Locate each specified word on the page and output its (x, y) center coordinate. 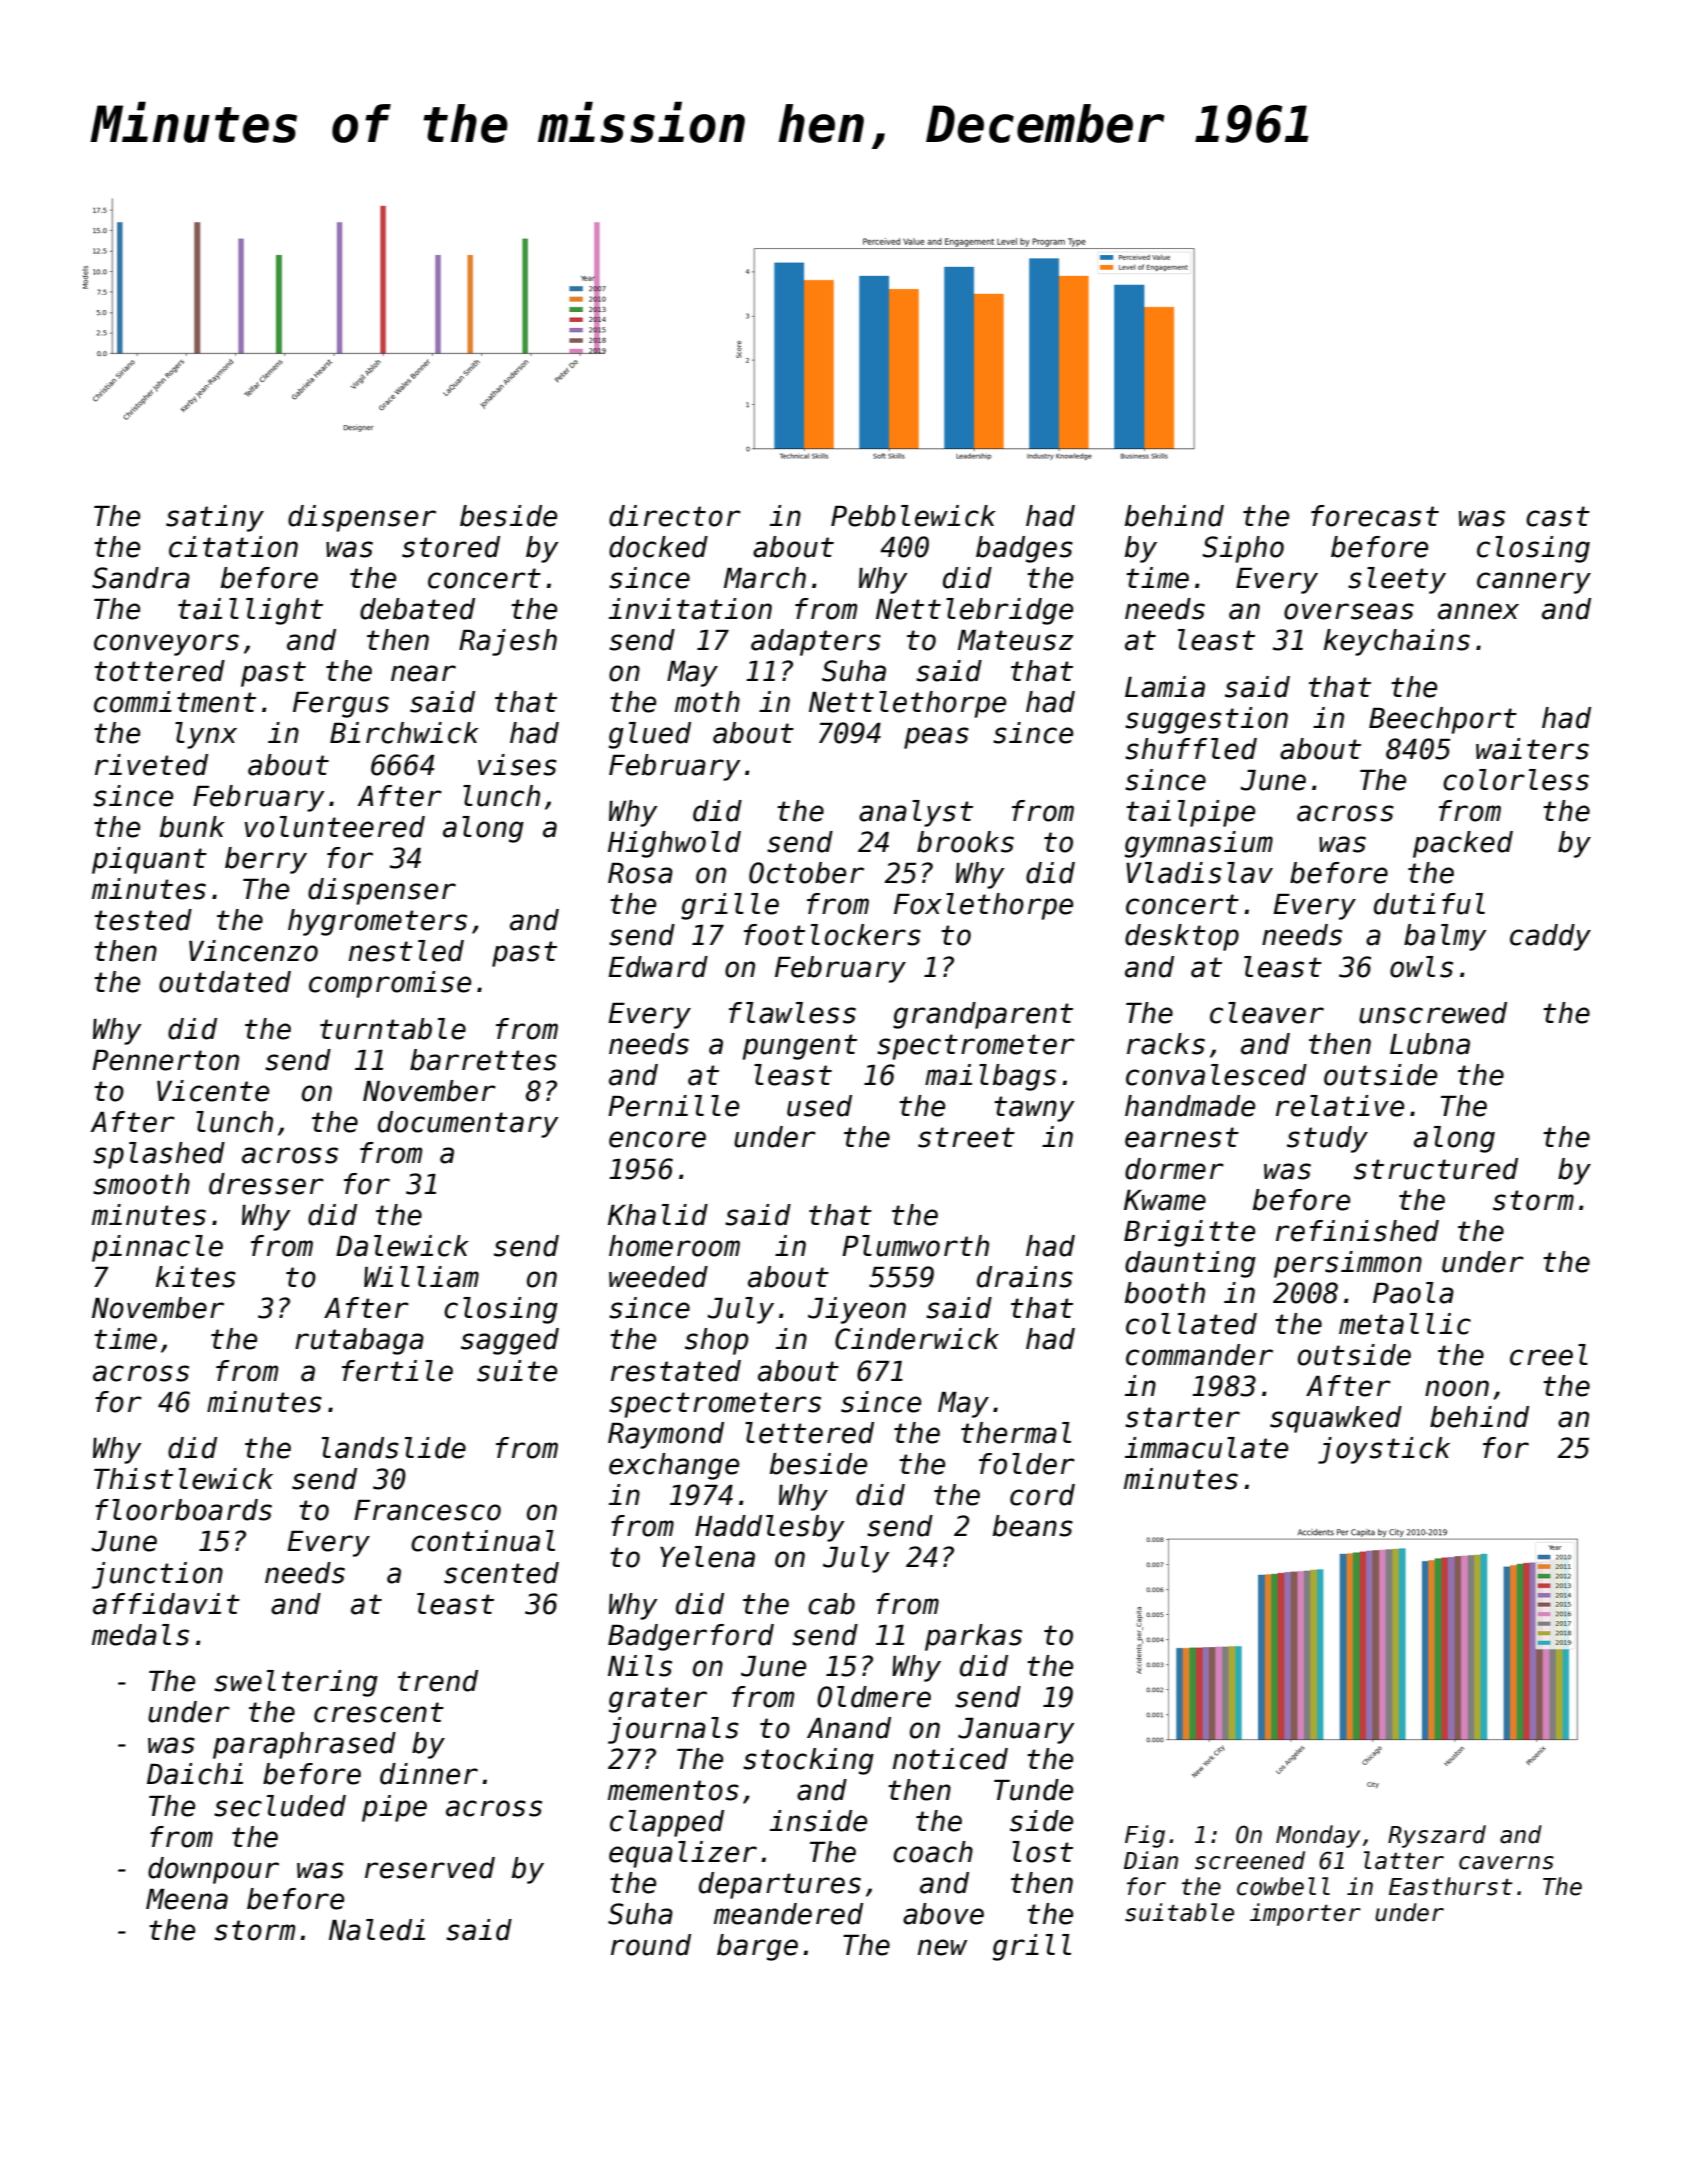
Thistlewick (183, 1479)
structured (1436, 1169)
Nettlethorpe (907, 704)
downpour (213, 1870)
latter (1404, 1860)
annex (1478, 611)
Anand (849, 1728)
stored (451, 547)
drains (1025, 1277)
